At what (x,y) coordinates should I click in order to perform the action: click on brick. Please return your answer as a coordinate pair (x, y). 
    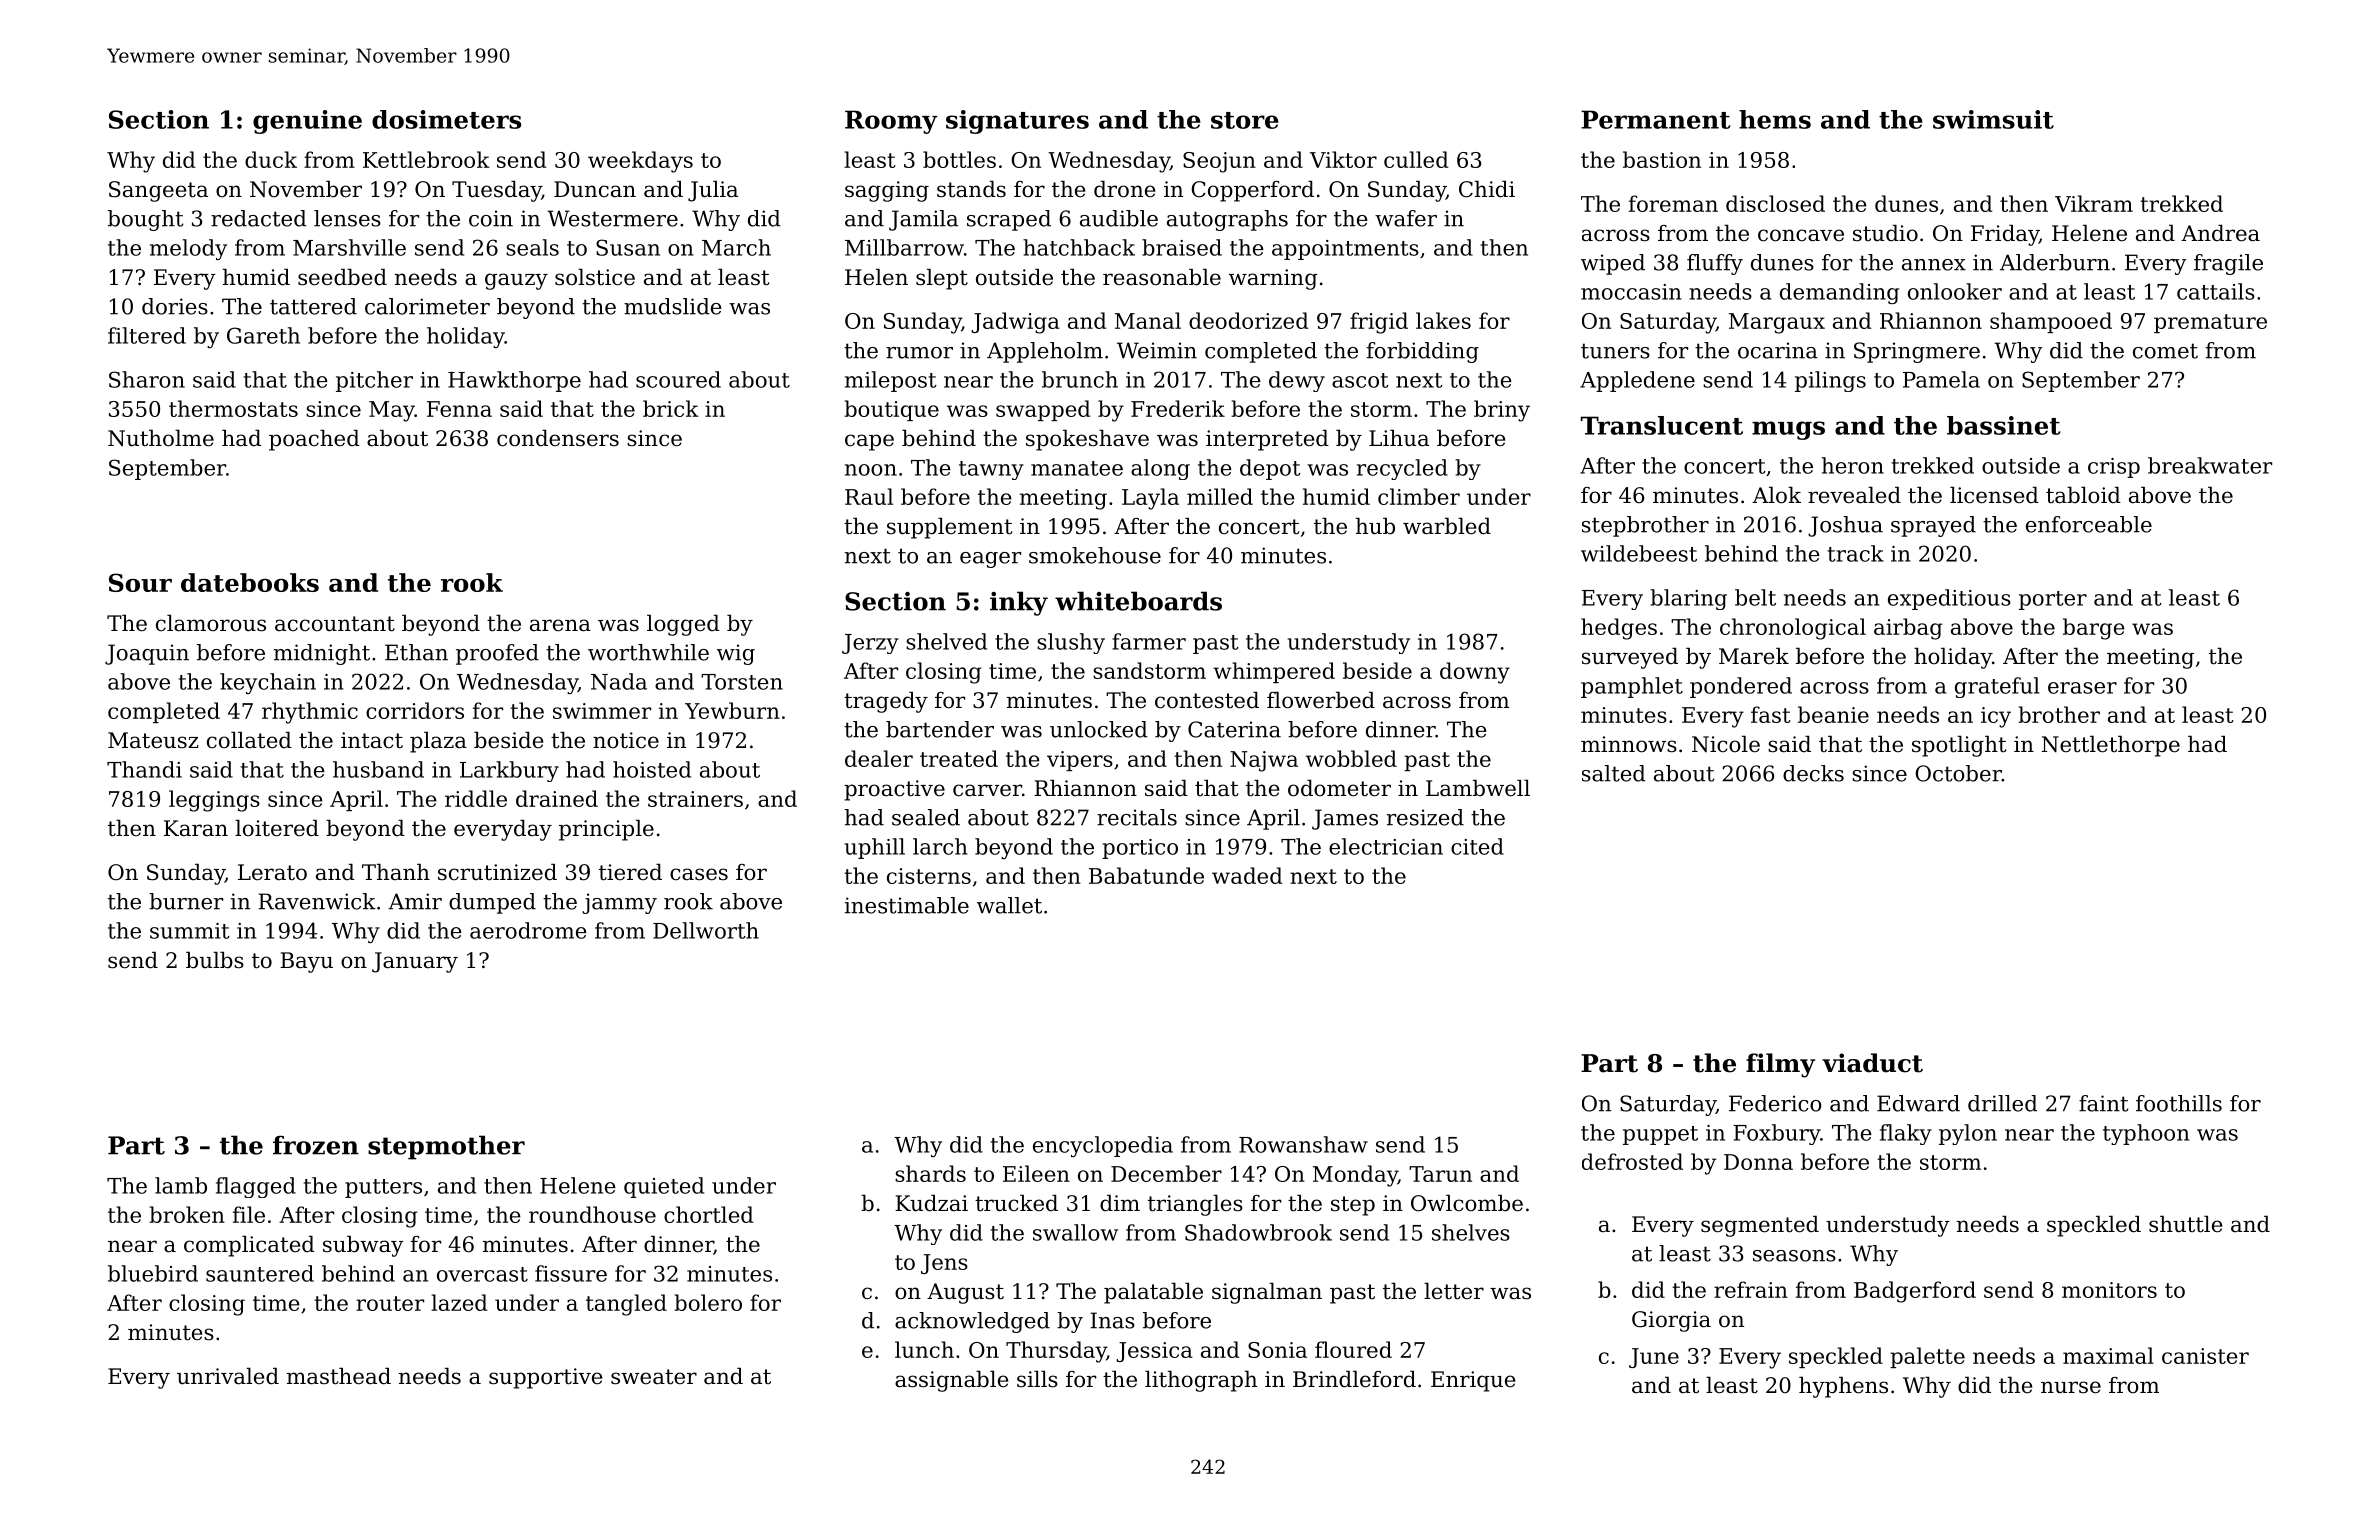
    Looking at the image, I should click on (671, 408).
